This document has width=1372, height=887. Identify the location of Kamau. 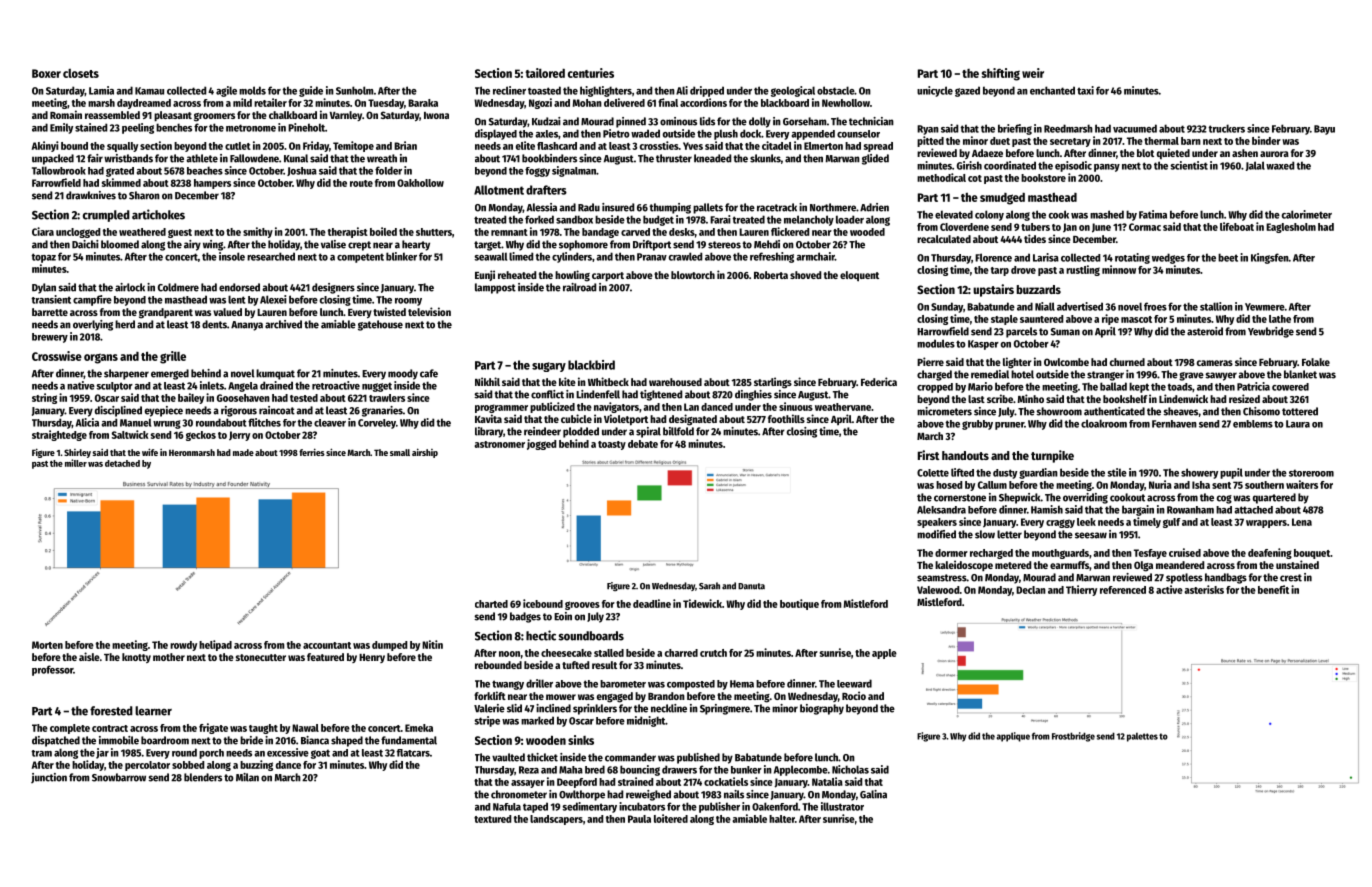
(149, 91).
